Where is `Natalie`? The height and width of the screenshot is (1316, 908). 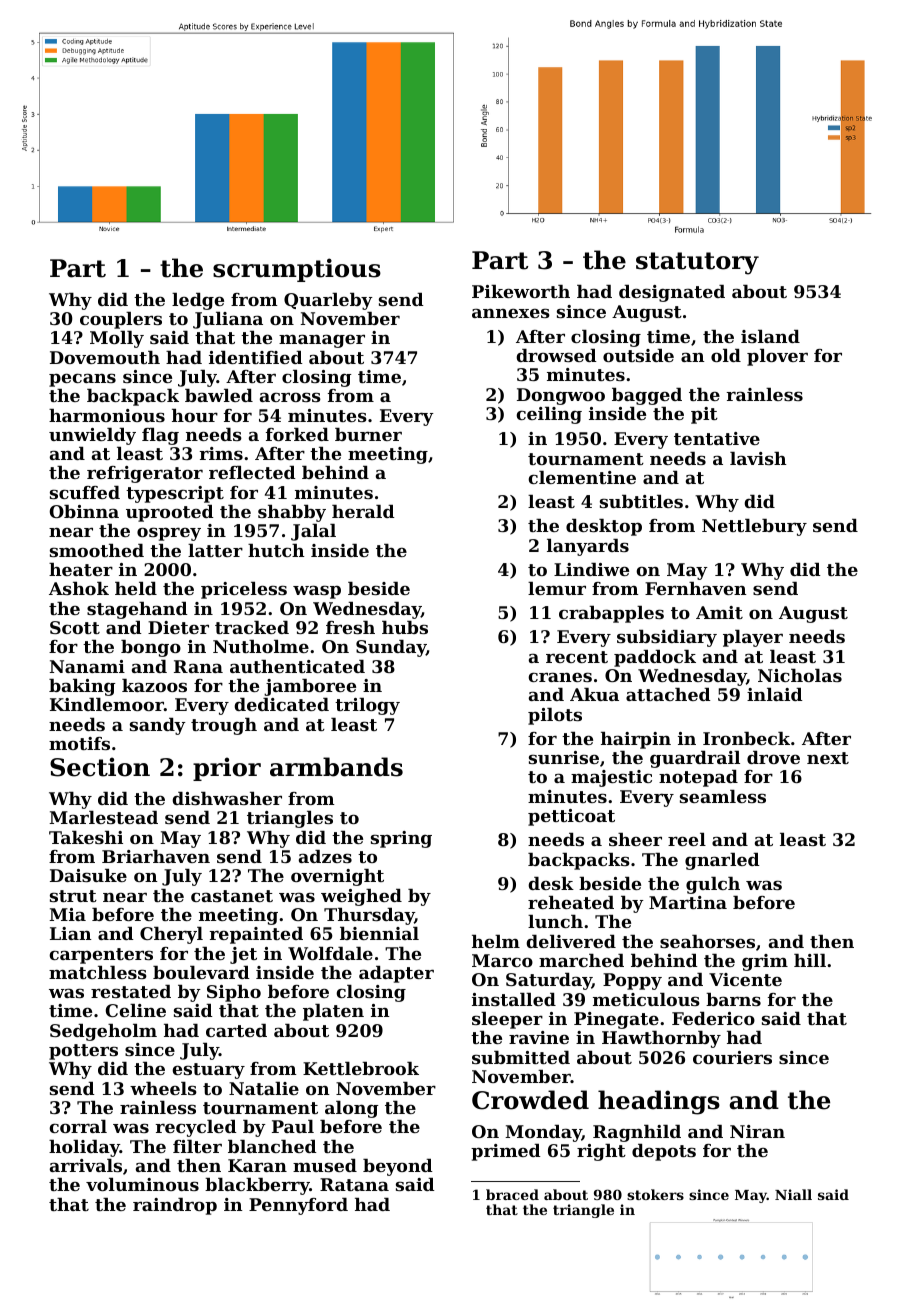 Natalie is located at coordinates (264, 1088).
